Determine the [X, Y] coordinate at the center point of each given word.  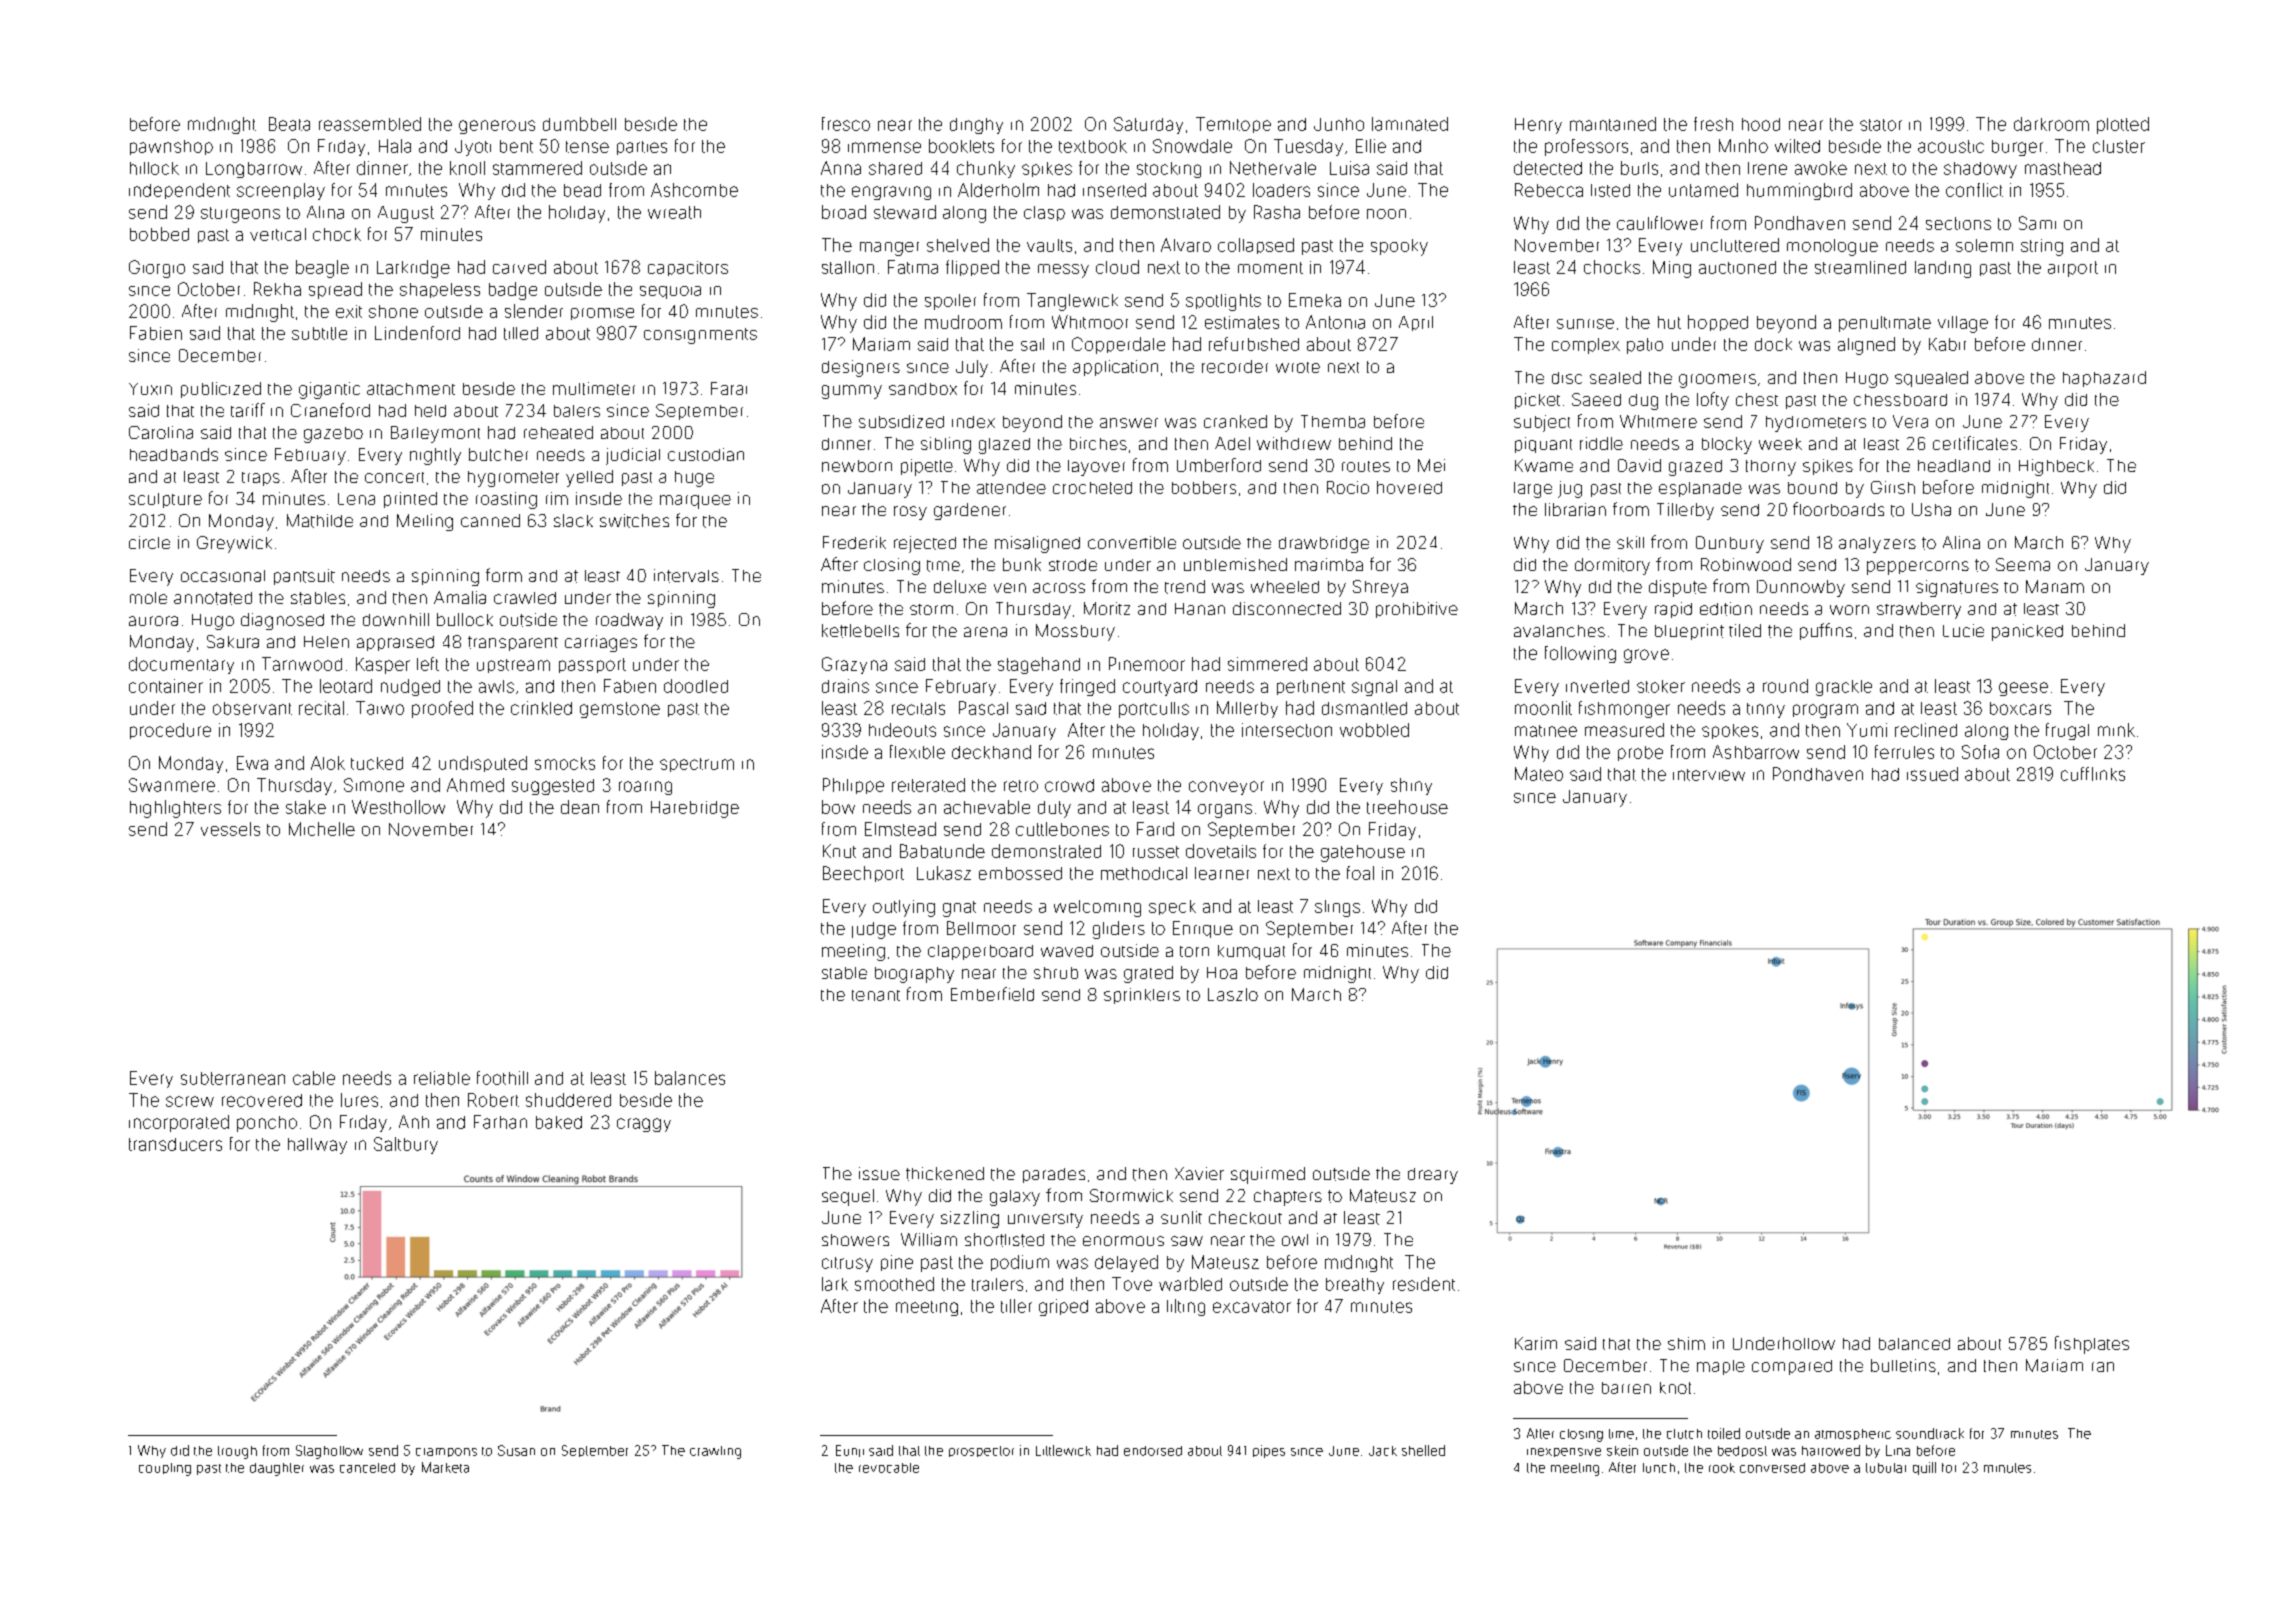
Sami [2037, 223]
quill [1924, 1468]
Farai [729, 388]
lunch [1659, 1468]
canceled [367, 1468]
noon [1386, 214]
